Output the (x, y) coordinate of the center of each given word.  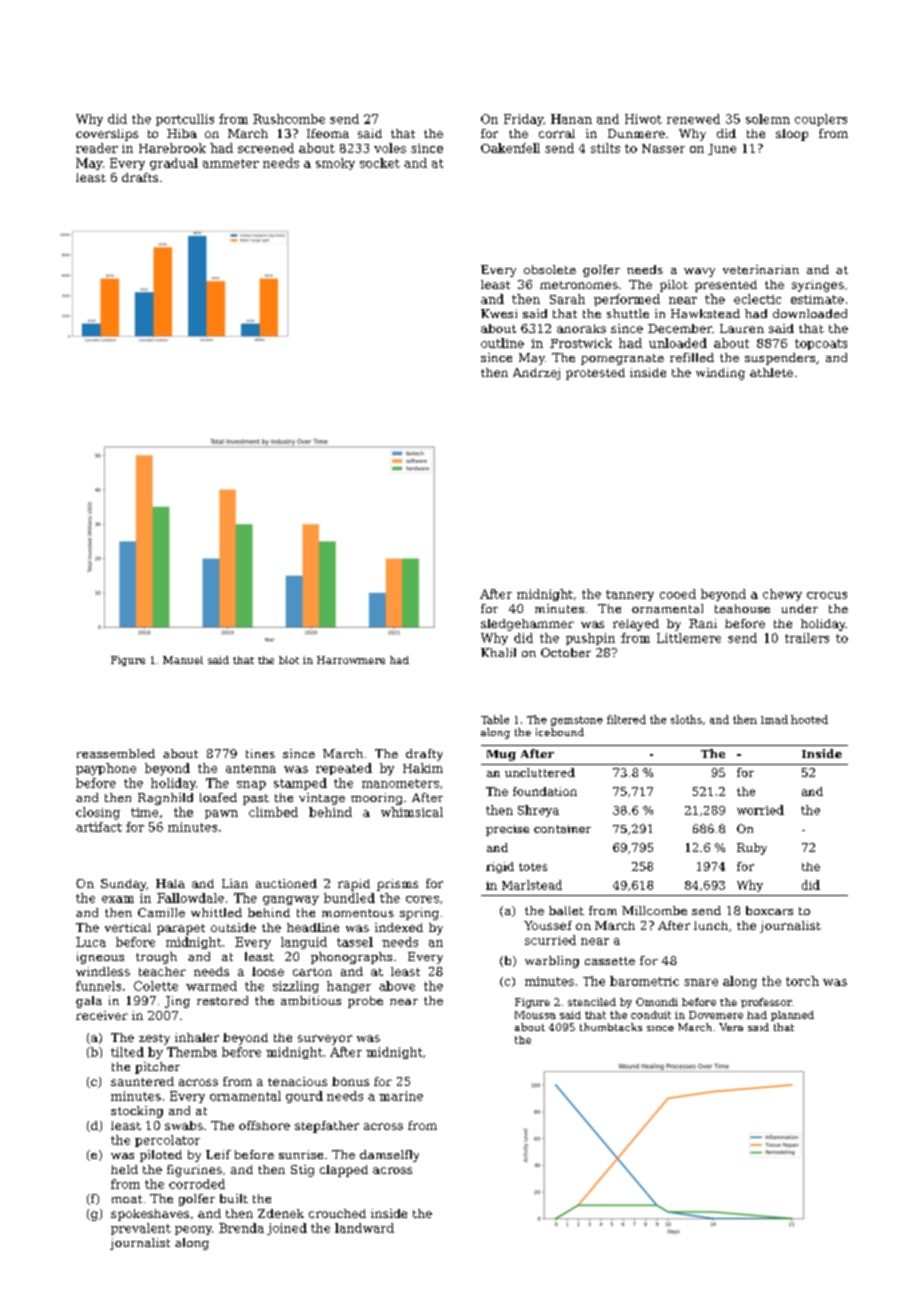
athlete (771, 372)
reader (97, 148)
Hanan (571, 119)
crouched (337, 1213)
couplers (821, 120)
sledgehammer (527, 625)
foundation (545, 791)
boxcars (769, 910)
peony (193, 1230)
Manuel (183, 660)
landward (364, 1228)
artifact (99, 827)
